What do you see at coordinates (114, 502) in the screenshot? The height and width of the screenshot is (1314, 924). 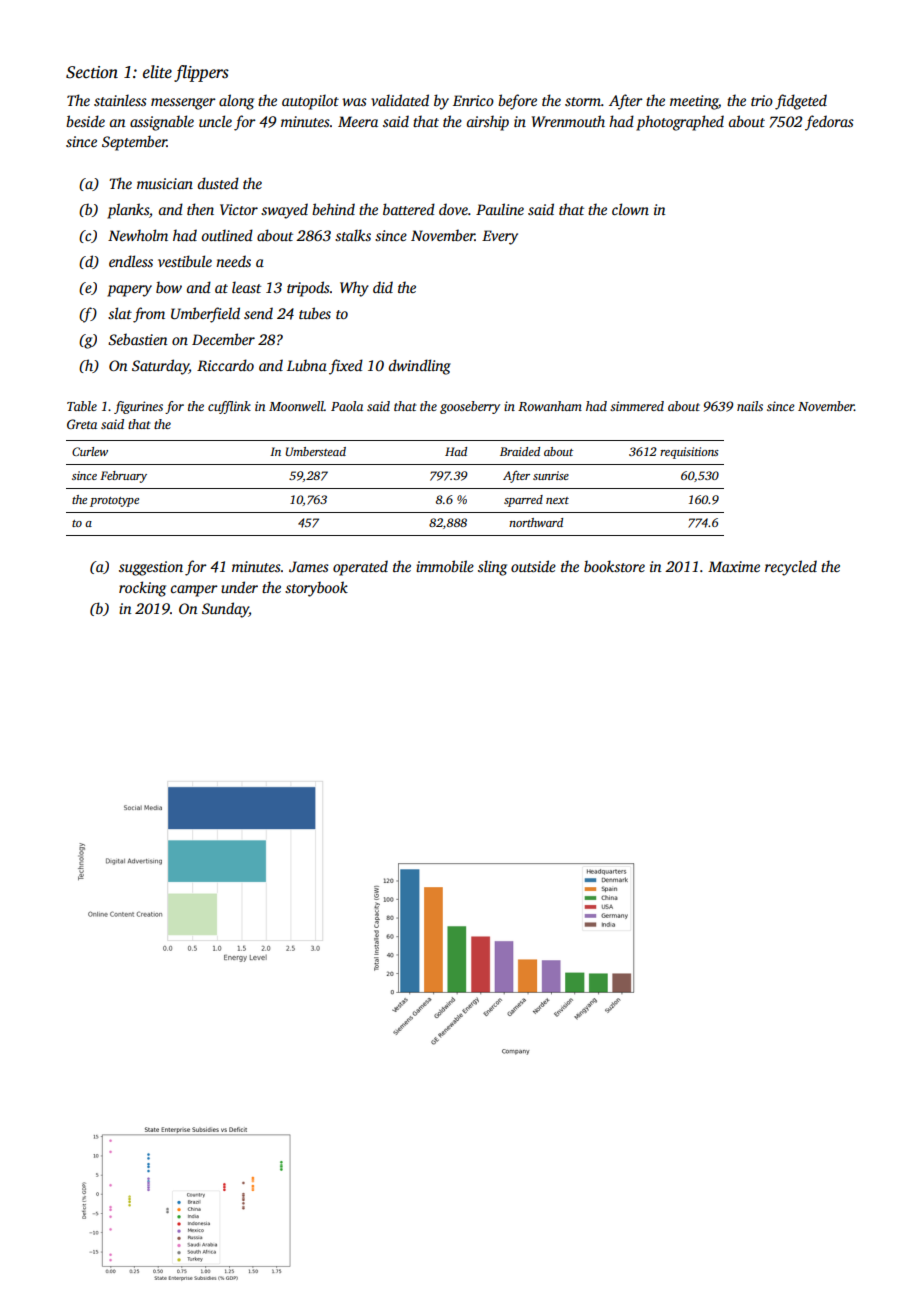 I see `prototype` at bounding box center [114, 502].
